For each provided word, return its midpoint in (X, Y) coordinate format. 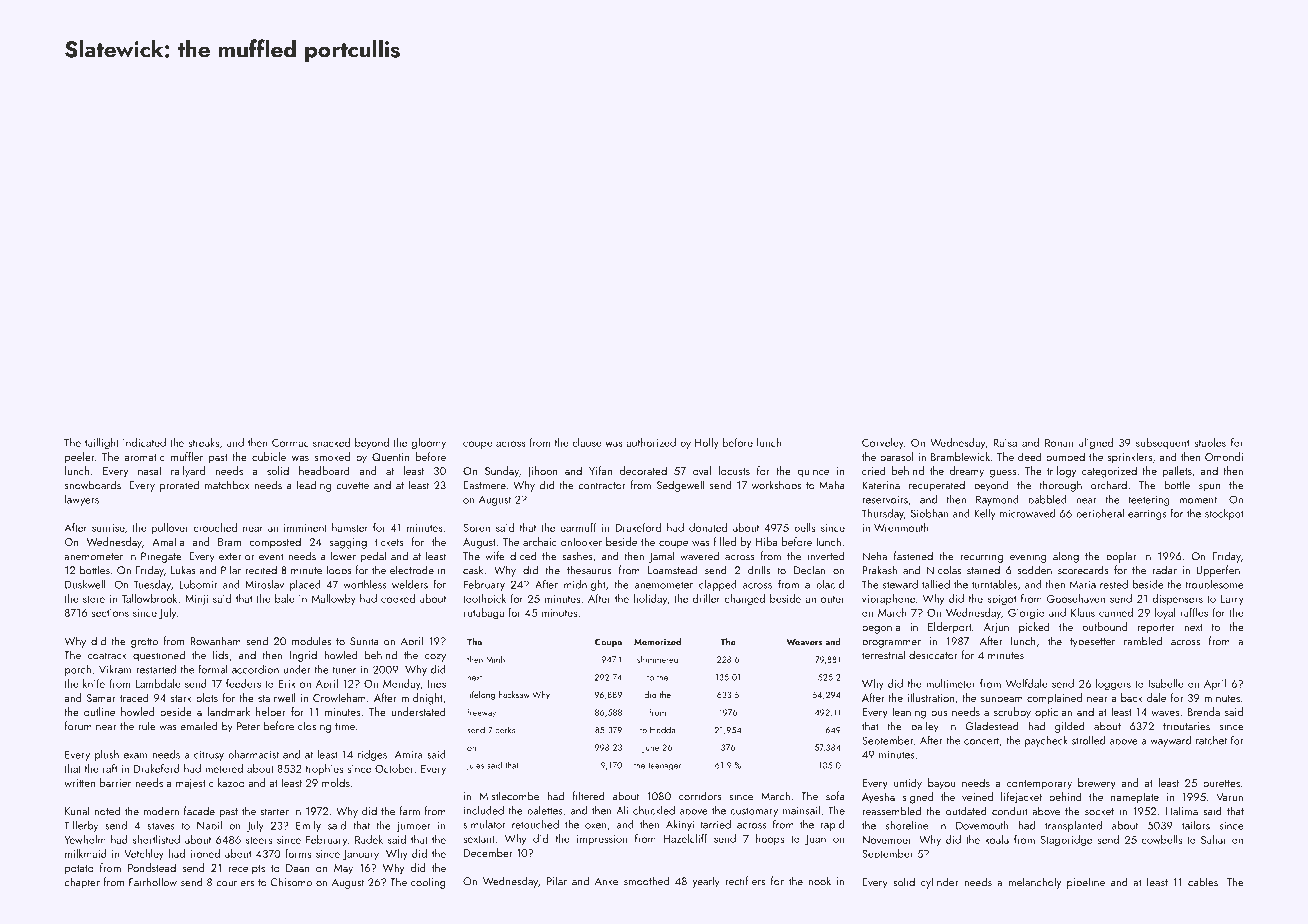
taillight (102, 444)
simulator (484, 824)
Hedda (662, 730)
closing (314, 727)
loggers (1113, 685)
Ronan (1059, 443)
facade (199, 811)
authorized (651, 442)
